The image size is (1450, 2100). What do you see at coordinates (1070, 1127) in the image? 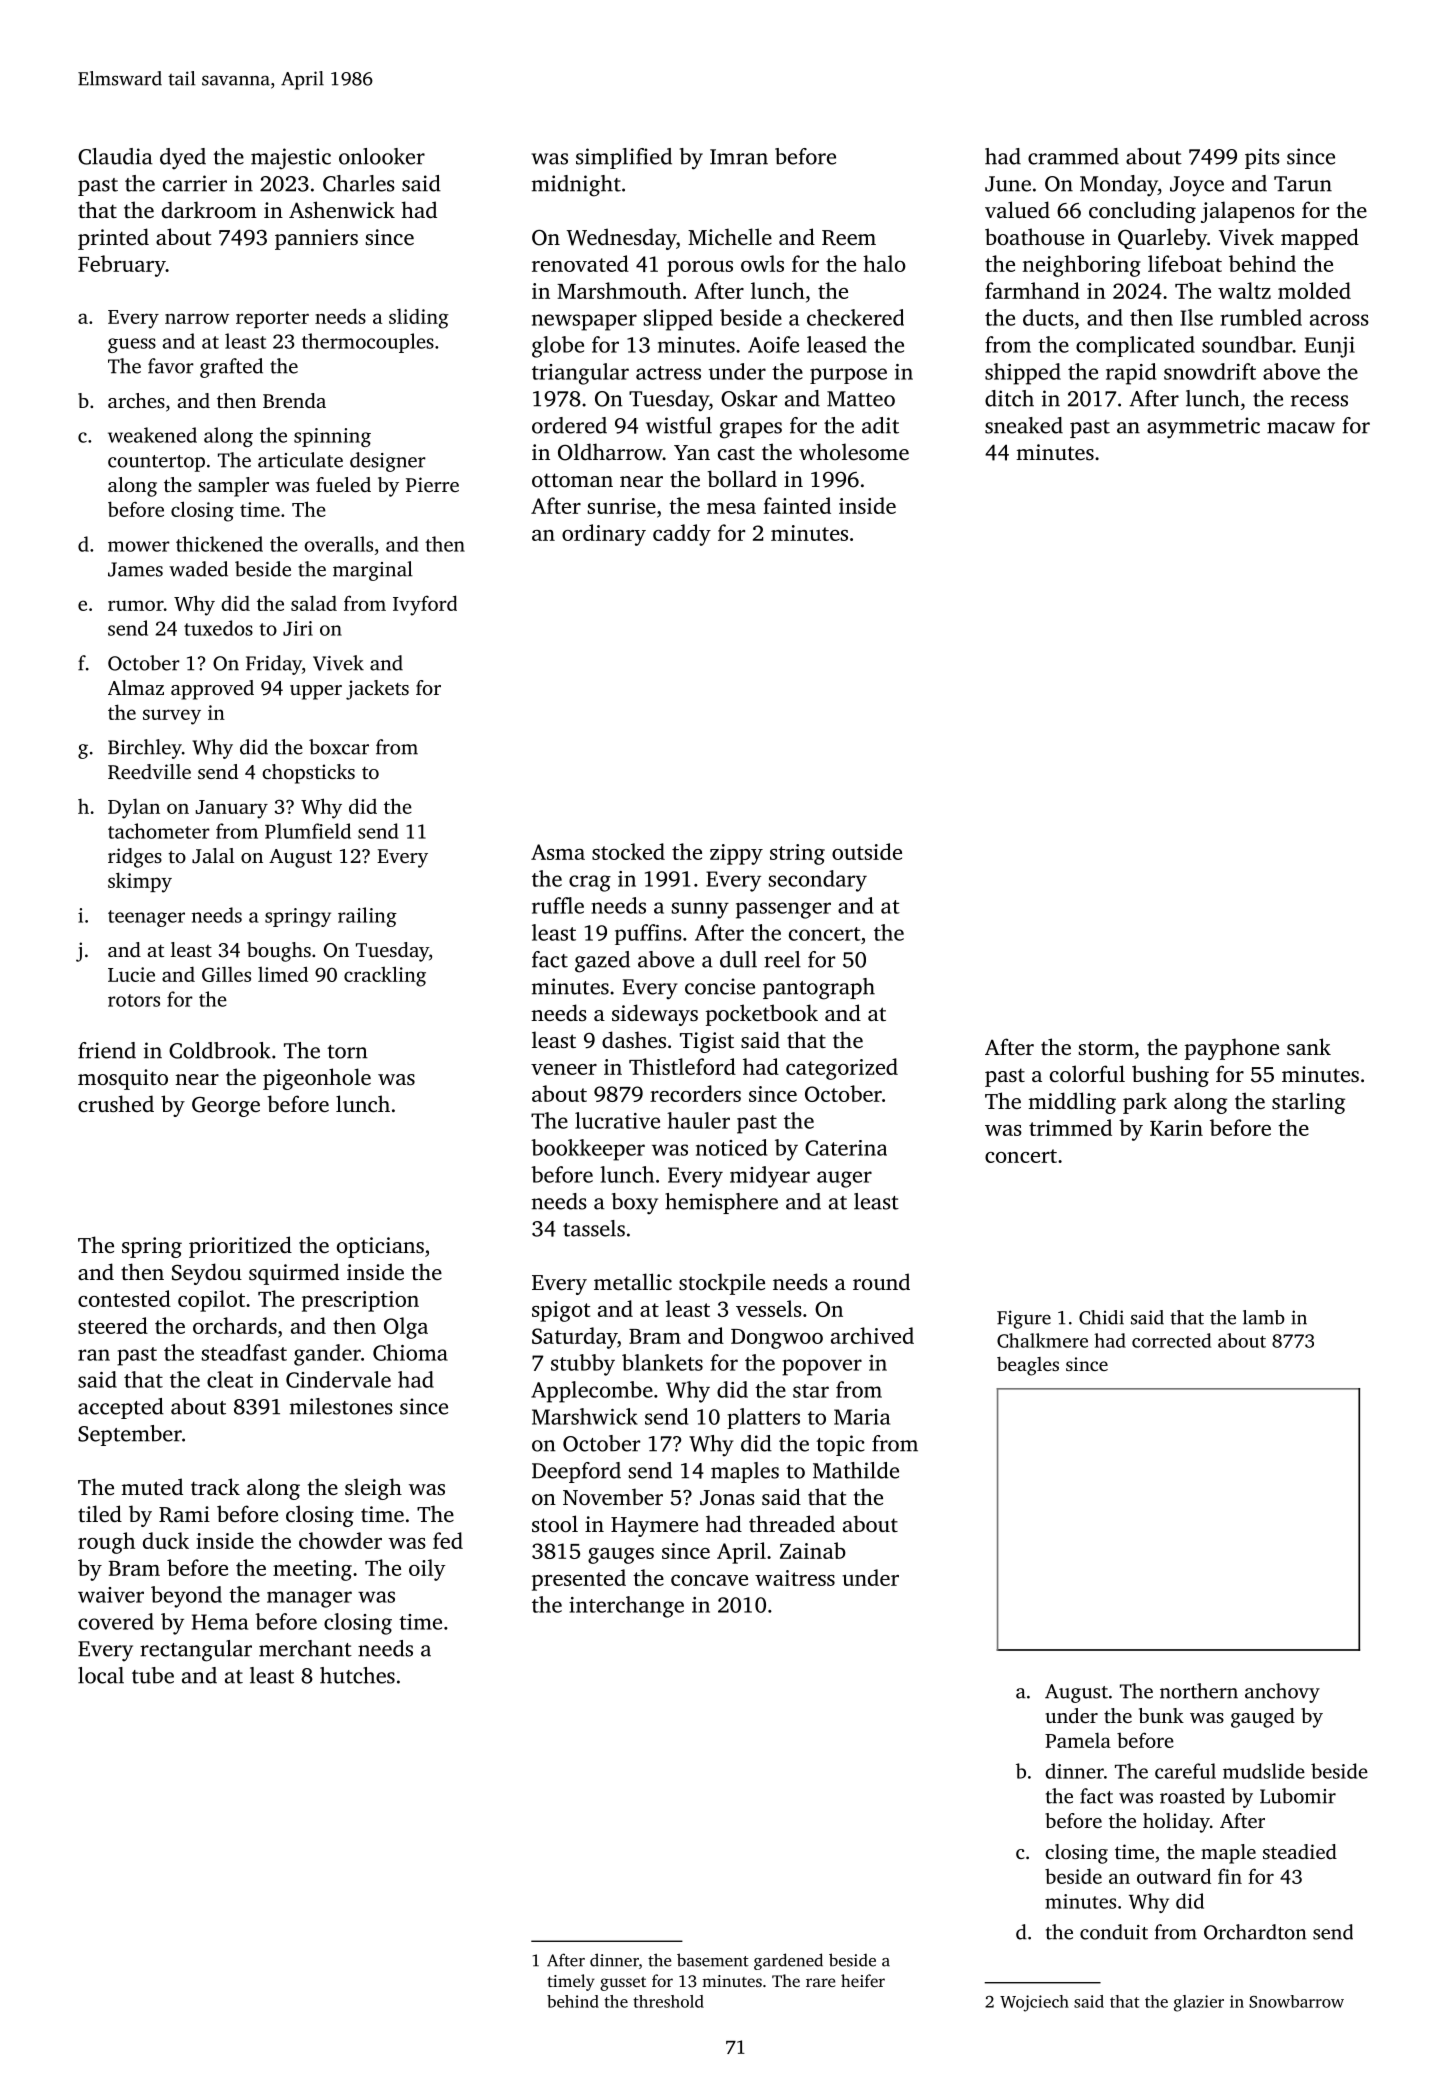
I see `trimmed` at bounding box center [1070, 1127].
